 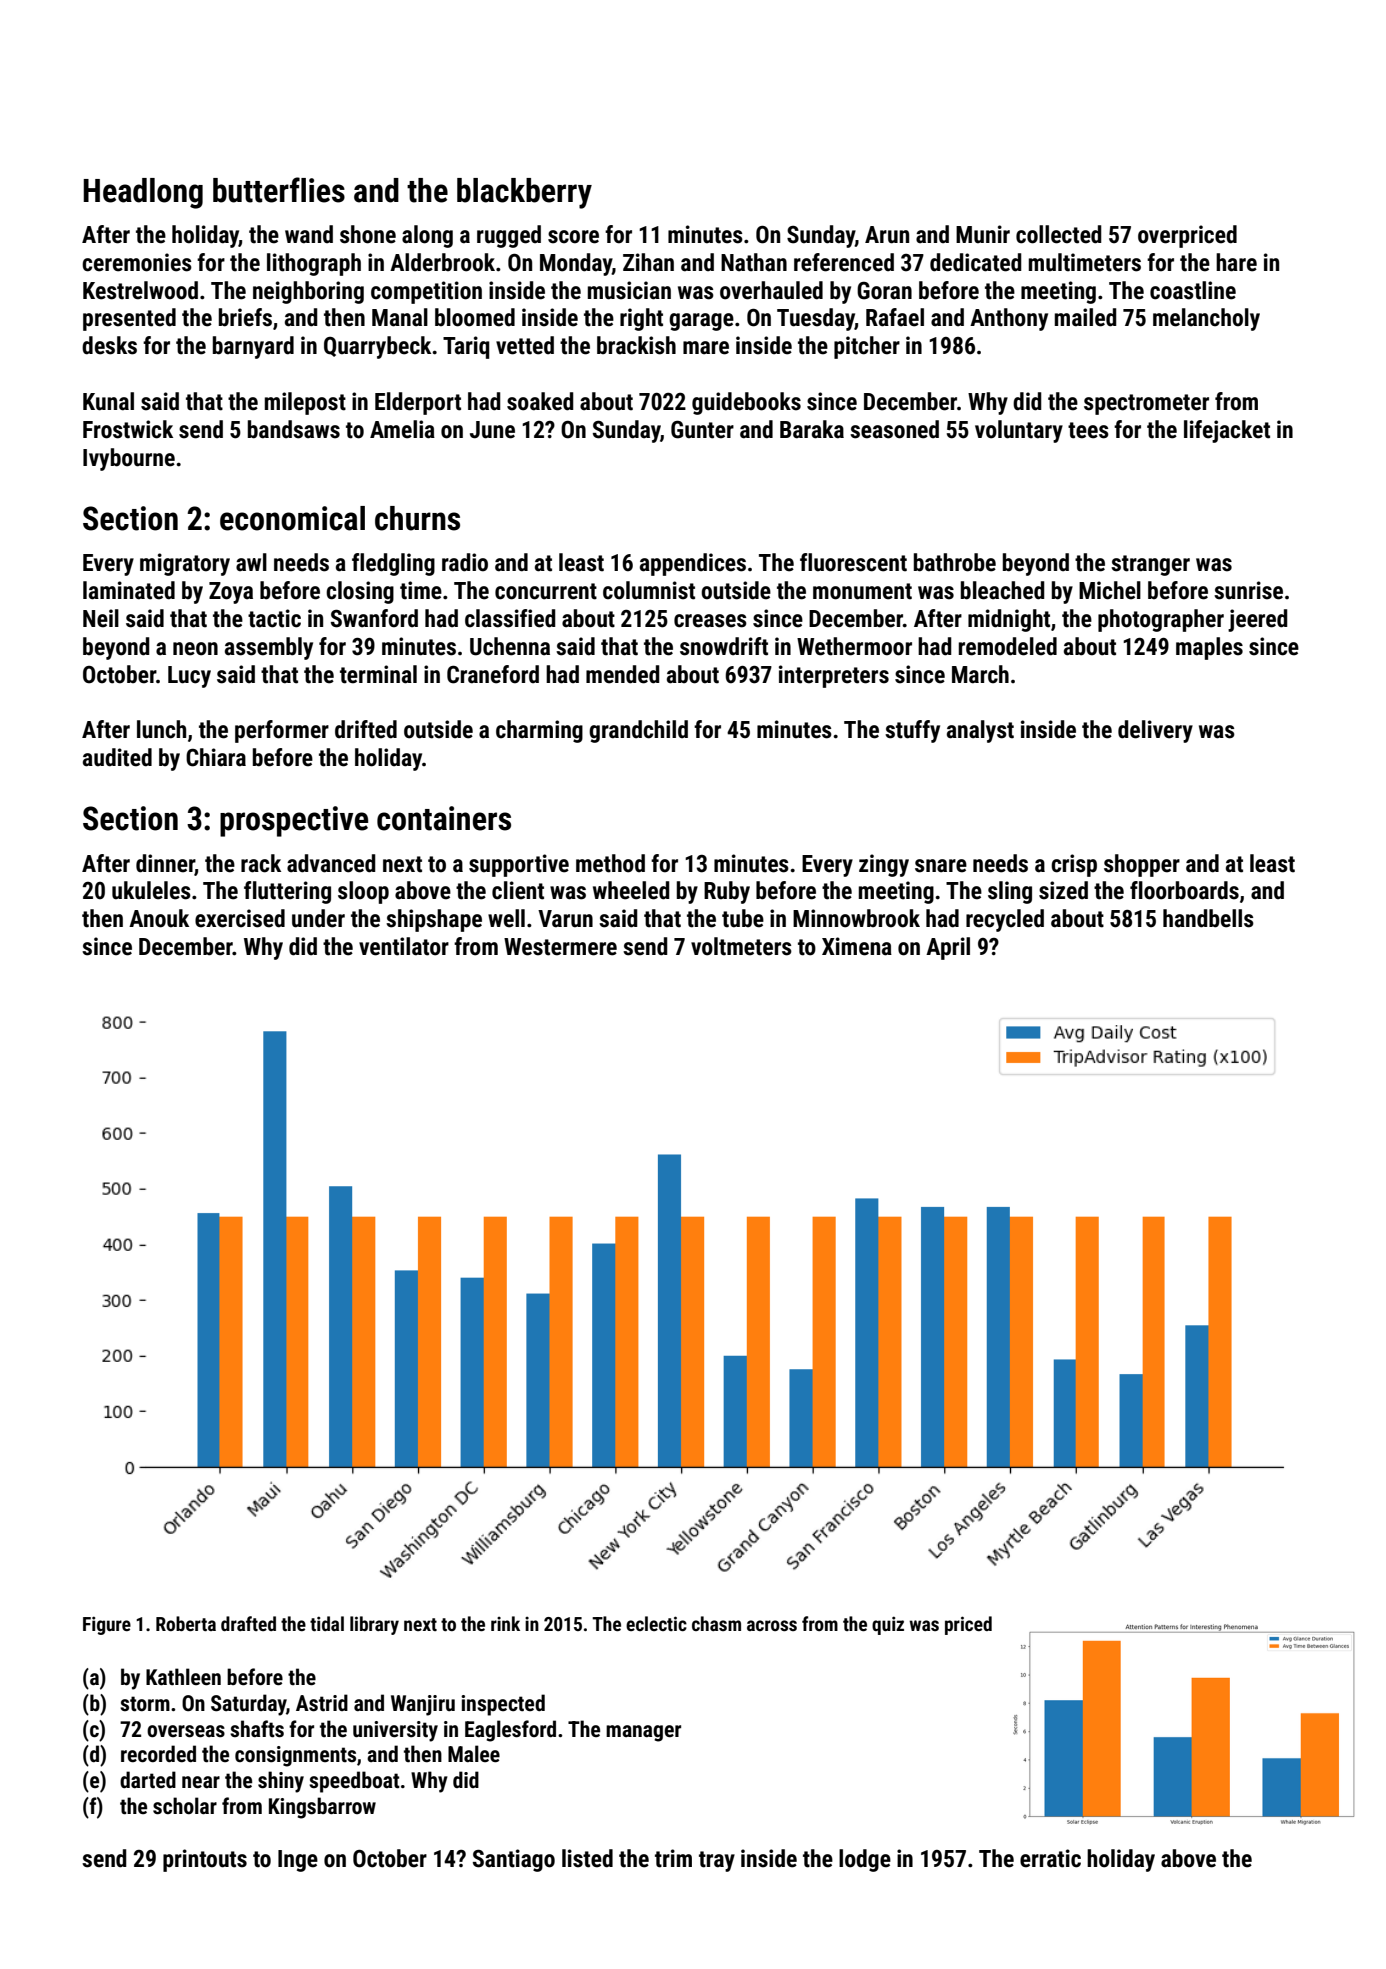 I want to click on butterflies, so click(x=279, y=190).
